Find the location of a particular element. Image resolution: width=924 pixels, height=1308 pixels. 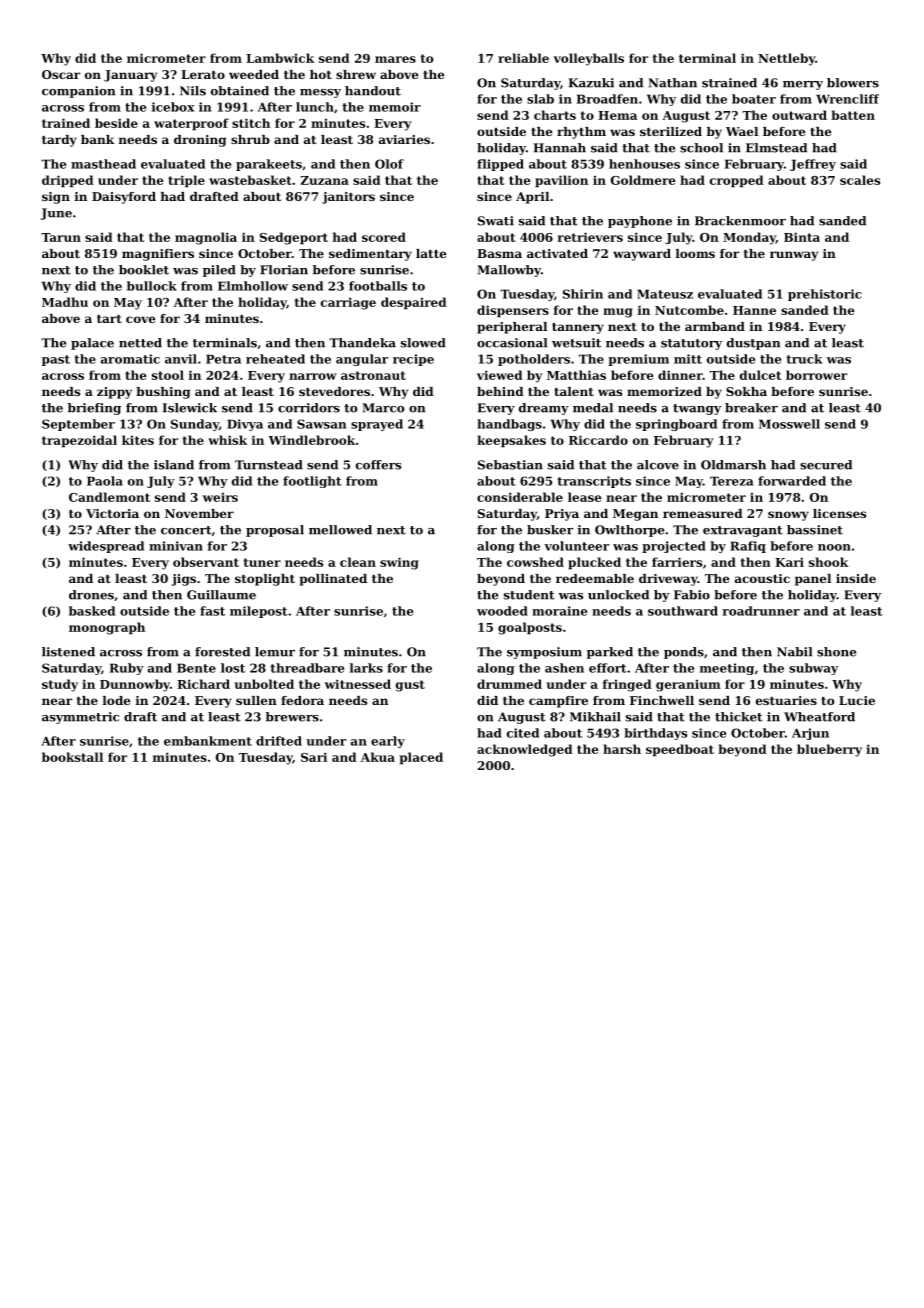

reliable is located at coordinates (523, 58).
